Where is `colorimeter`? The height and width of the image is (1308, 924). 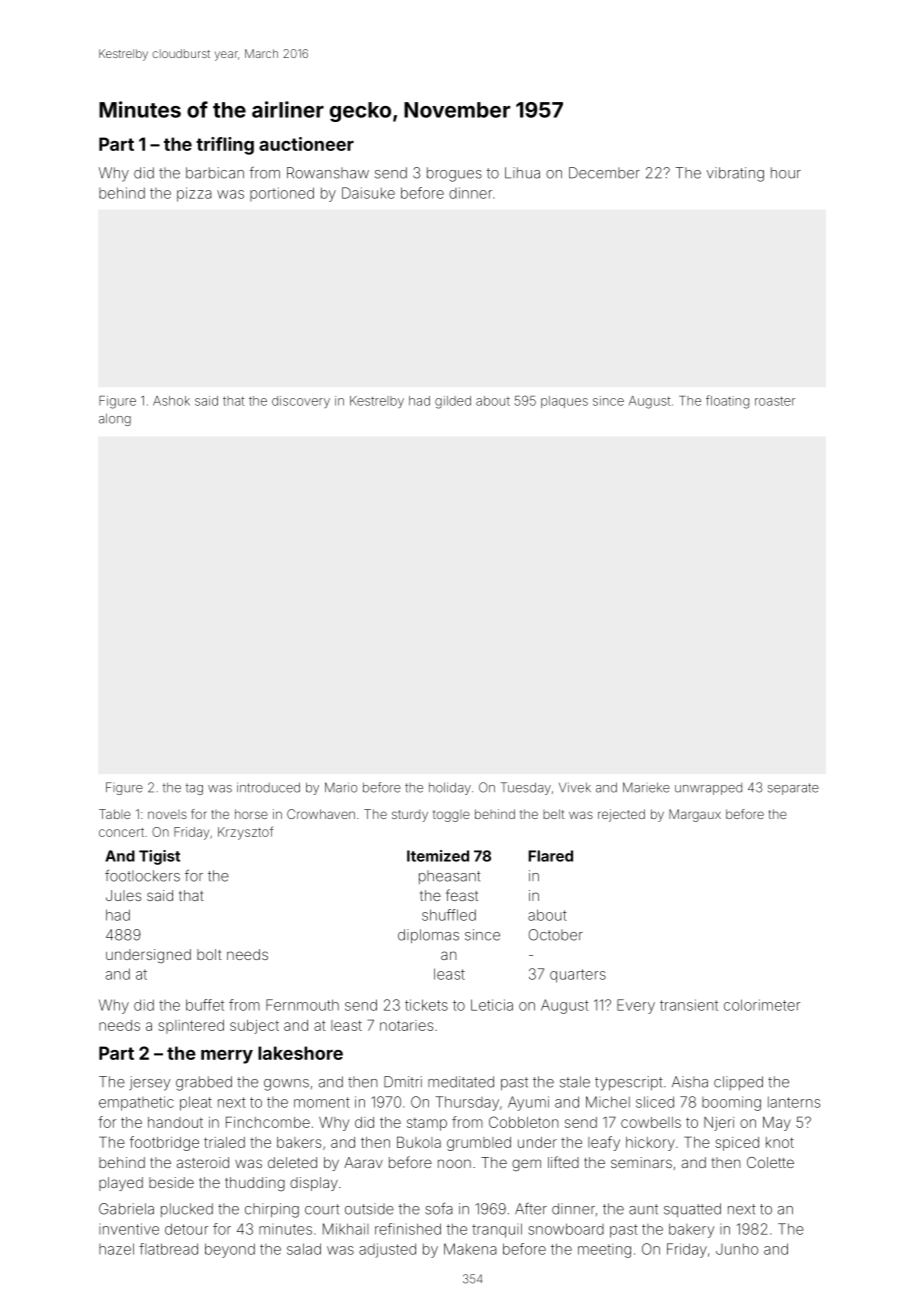
colorimeter is located at coordinates (762, 1005).
